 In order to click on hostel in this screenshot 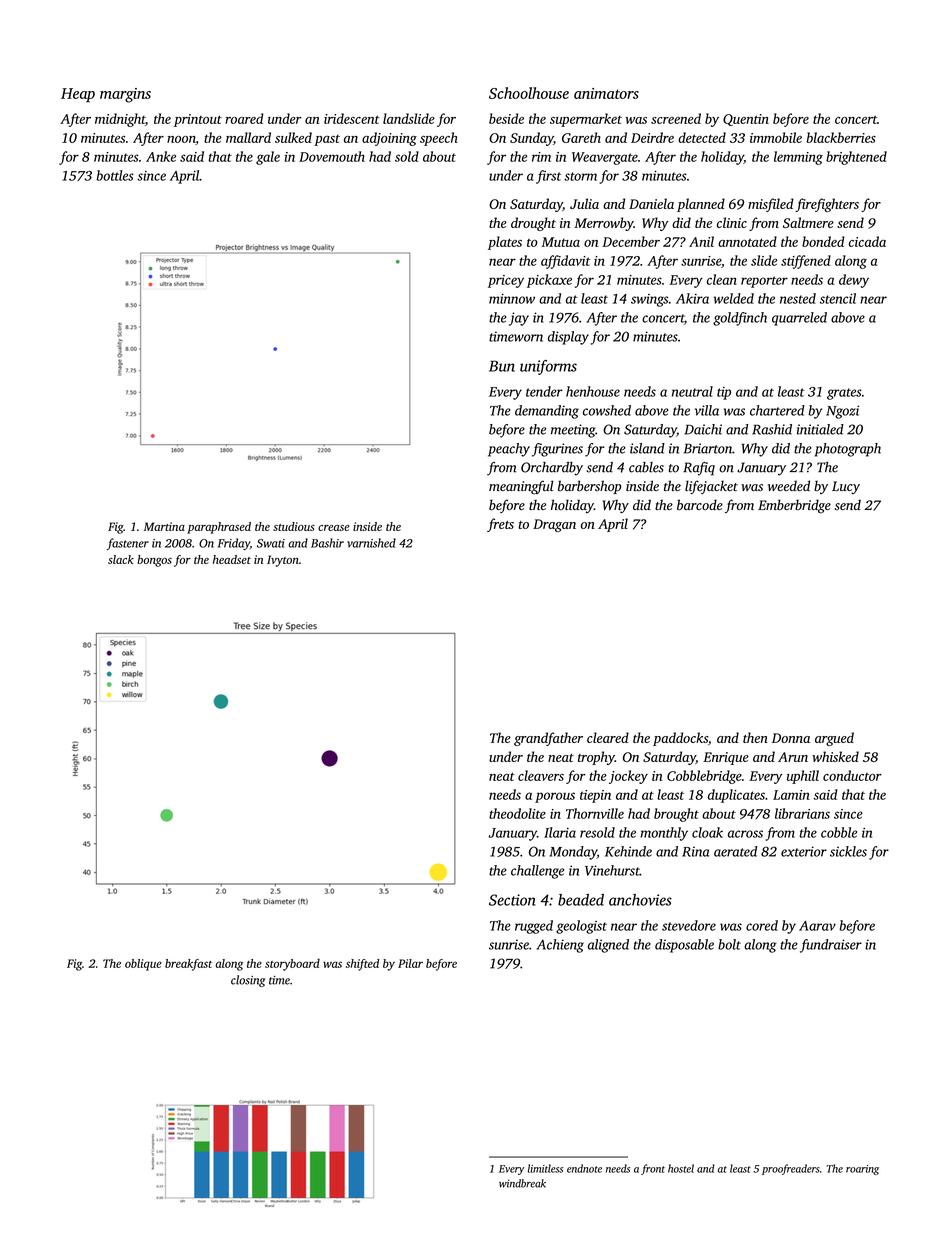, I will do `click(681, 1168)`.
